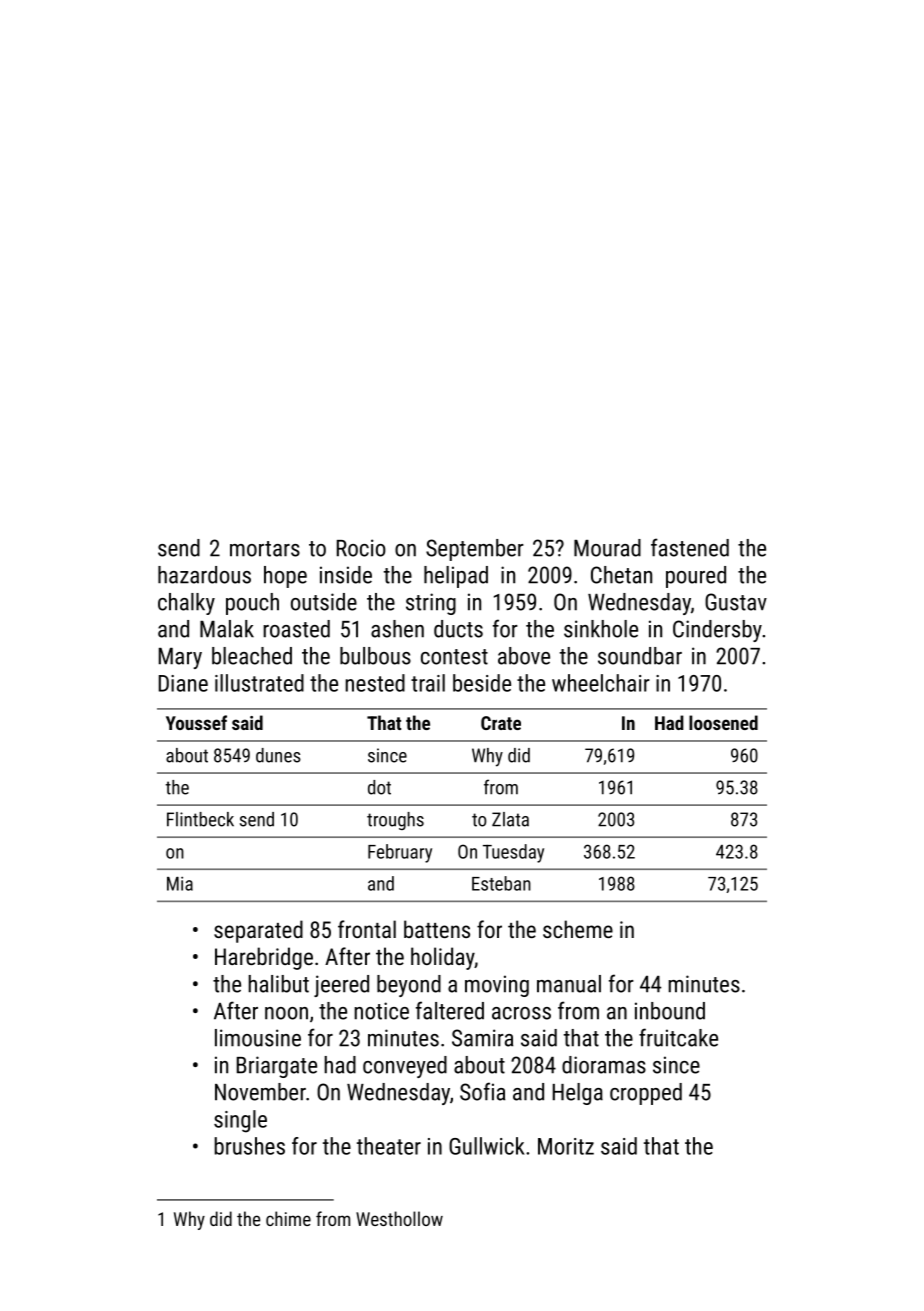  I want to click on Mia, so click(180, 883).
